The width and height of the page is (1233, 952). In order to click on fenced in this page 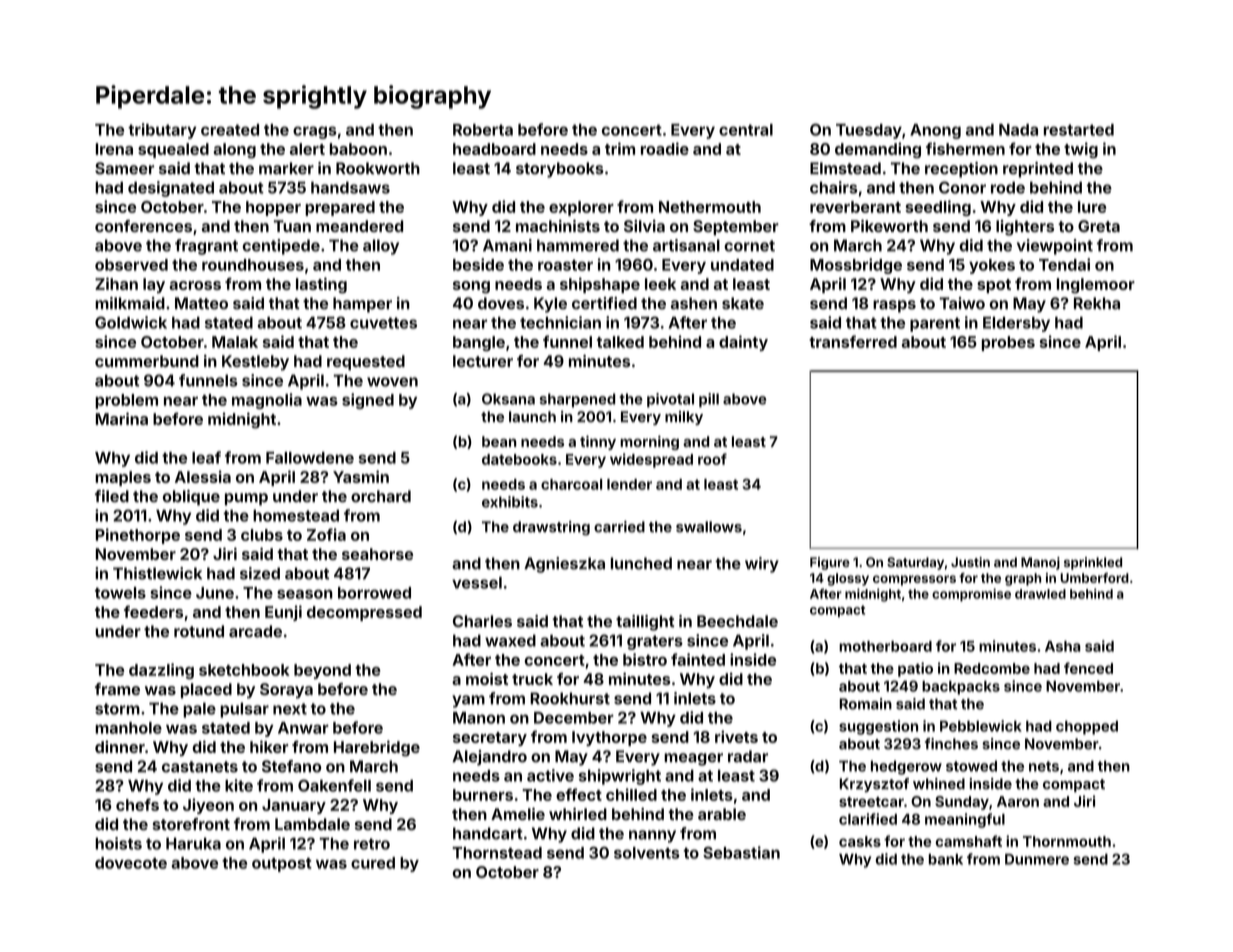, I will do `click(1088, 668)`.
